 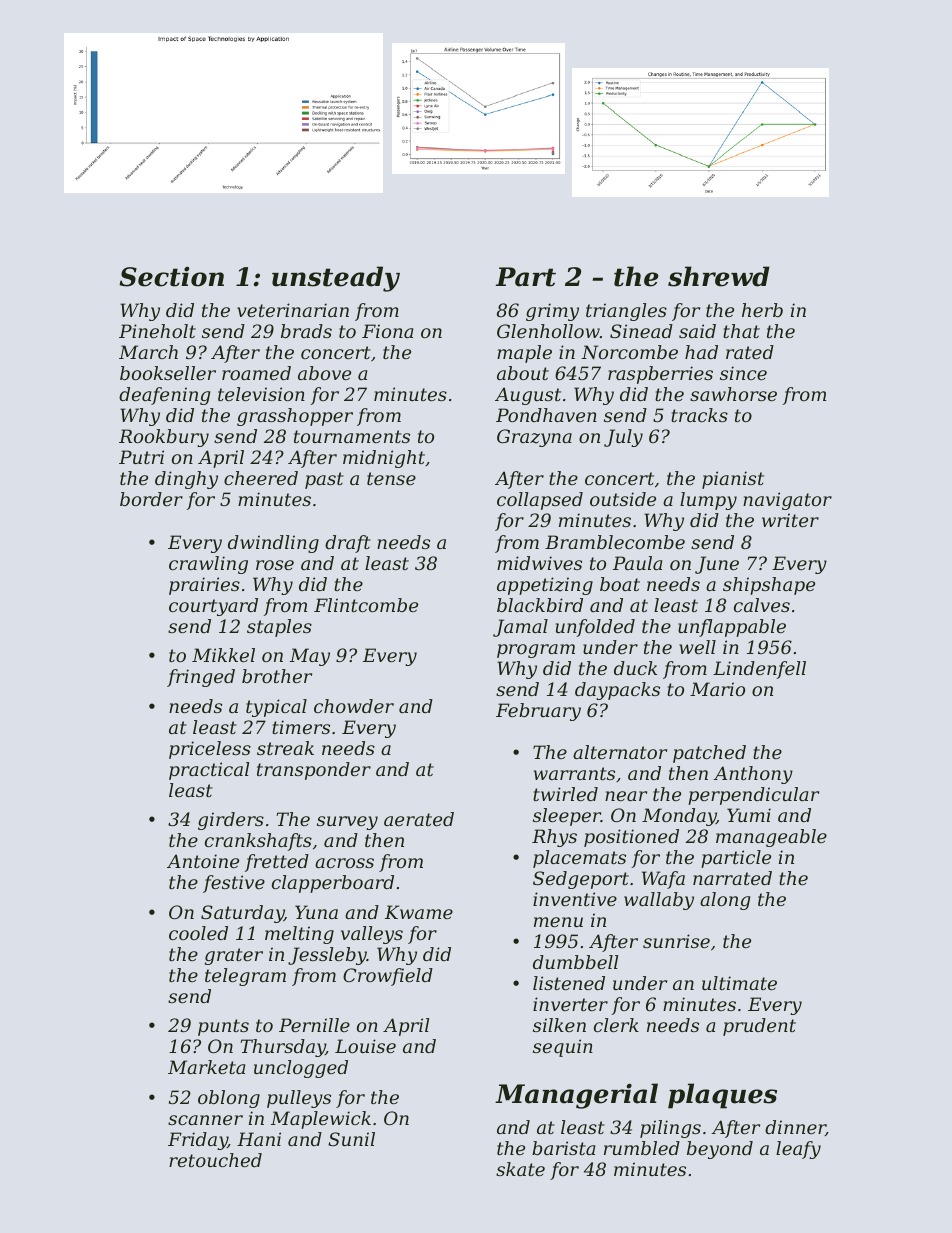 I want to click on program, so click(x=536, y=651).
